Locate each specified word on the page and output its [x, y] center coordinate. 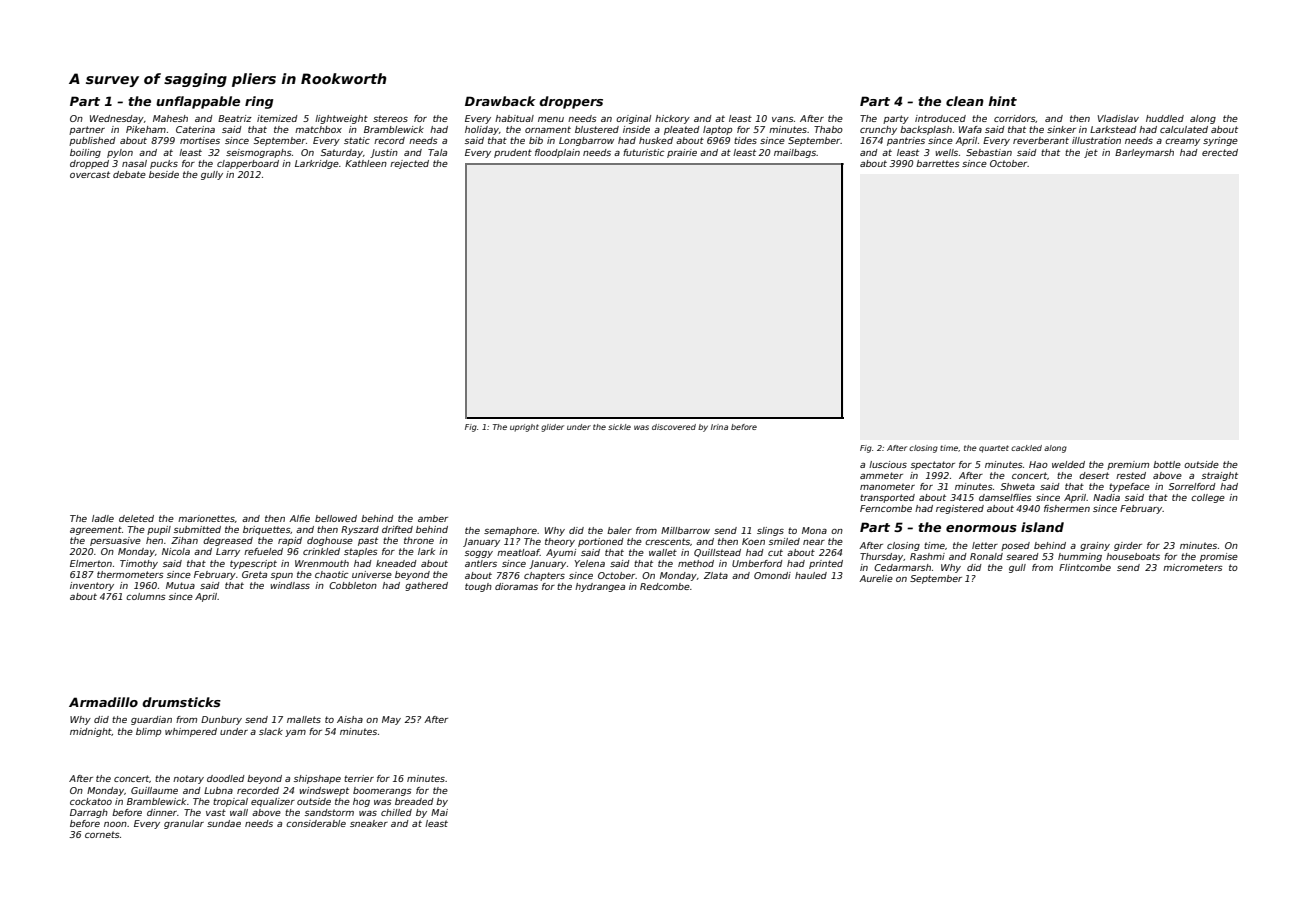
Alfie [299, 518]
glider [552, 428]
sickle [619, 427]
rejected [409, 164]
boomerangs [382, 791]
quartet [994, 449]
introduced [940, 118]
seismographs [259, 153]
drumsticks [181, 702]
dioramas [516, 586]
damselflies [1005, 497]
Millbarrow [685, 530]
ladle [103, 518]
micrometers [1193, 567]
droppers [571, 102]
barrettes [938, 163]
